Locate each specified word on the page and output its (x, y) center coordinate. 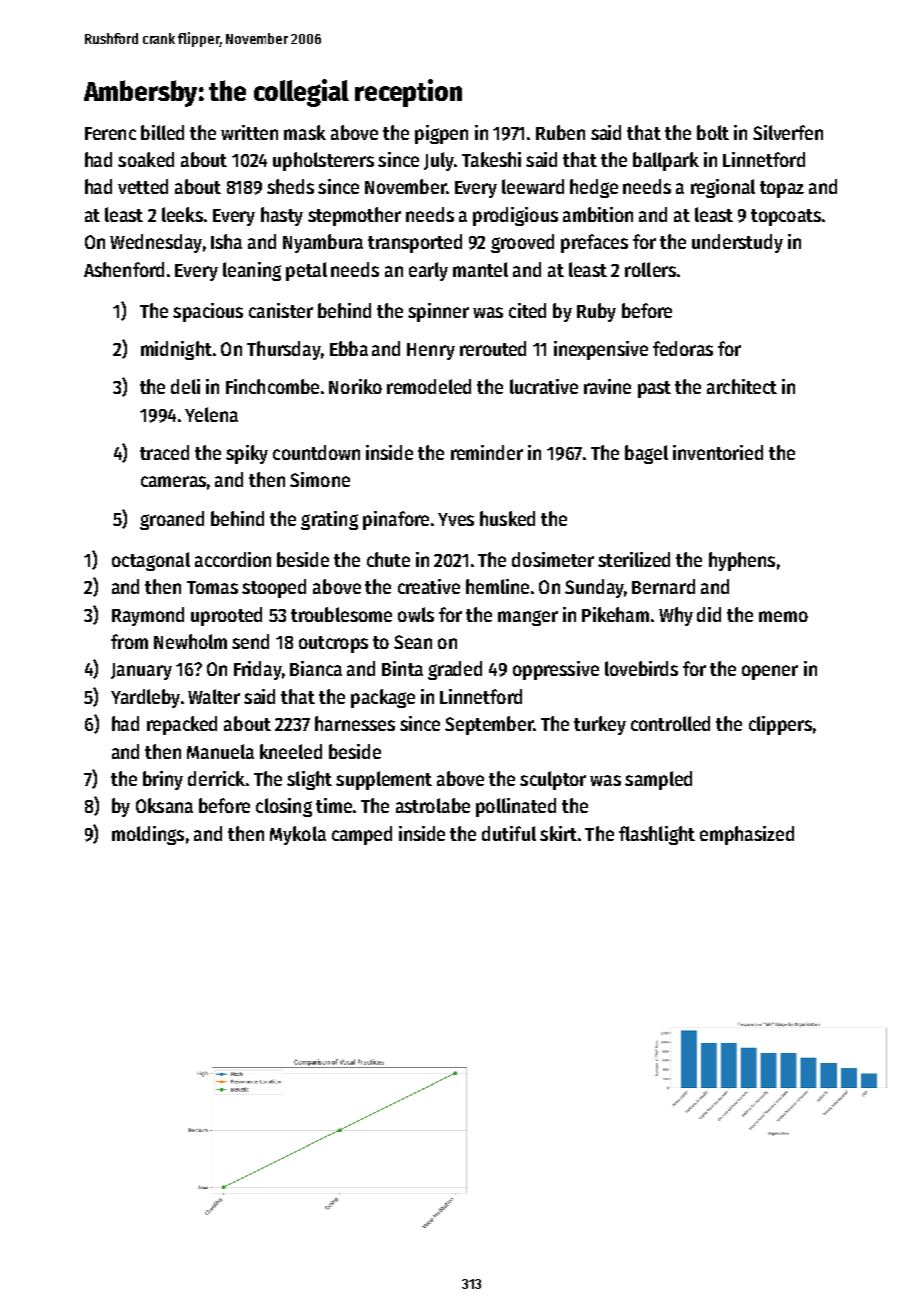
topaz (782, 189)
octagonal (151, 561)
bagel (646, 454)
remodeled (429, 386)
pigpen (441, 134)
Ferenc (110, 133)
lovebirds (641, 668)
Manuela (220, 751)
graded (455, 670)
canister (281, 310)
